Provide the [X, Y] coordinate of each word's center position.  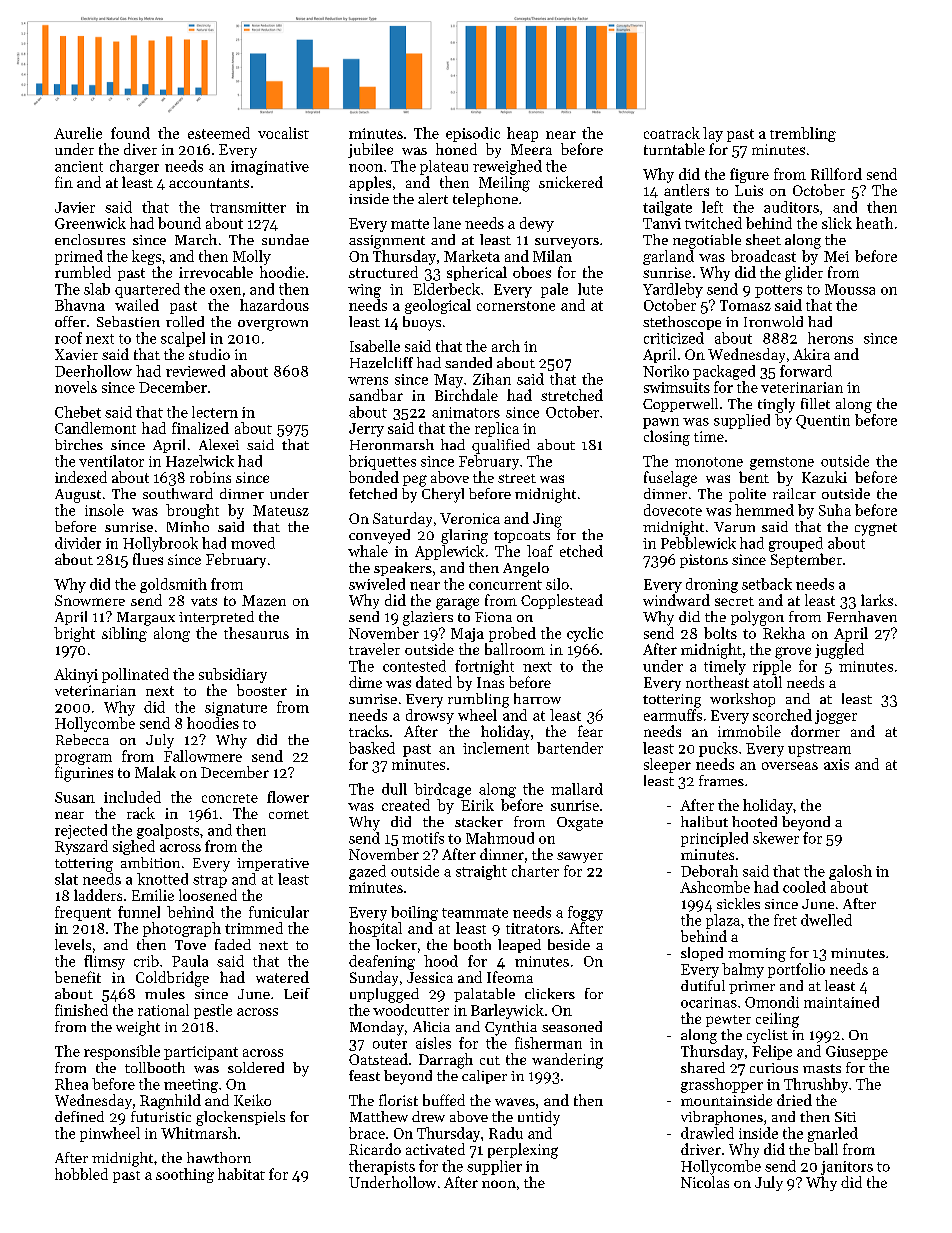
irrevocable [216, 272]
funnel [139, 912]
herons [830, 338]
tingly [776, 405]
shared [703, 1067]
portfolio [796, 970]
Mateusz [281, 510]
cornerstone [516, 306]
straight [481, 872]
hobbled [81, 1174]
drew [428, 1116]
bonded [374, 477]
